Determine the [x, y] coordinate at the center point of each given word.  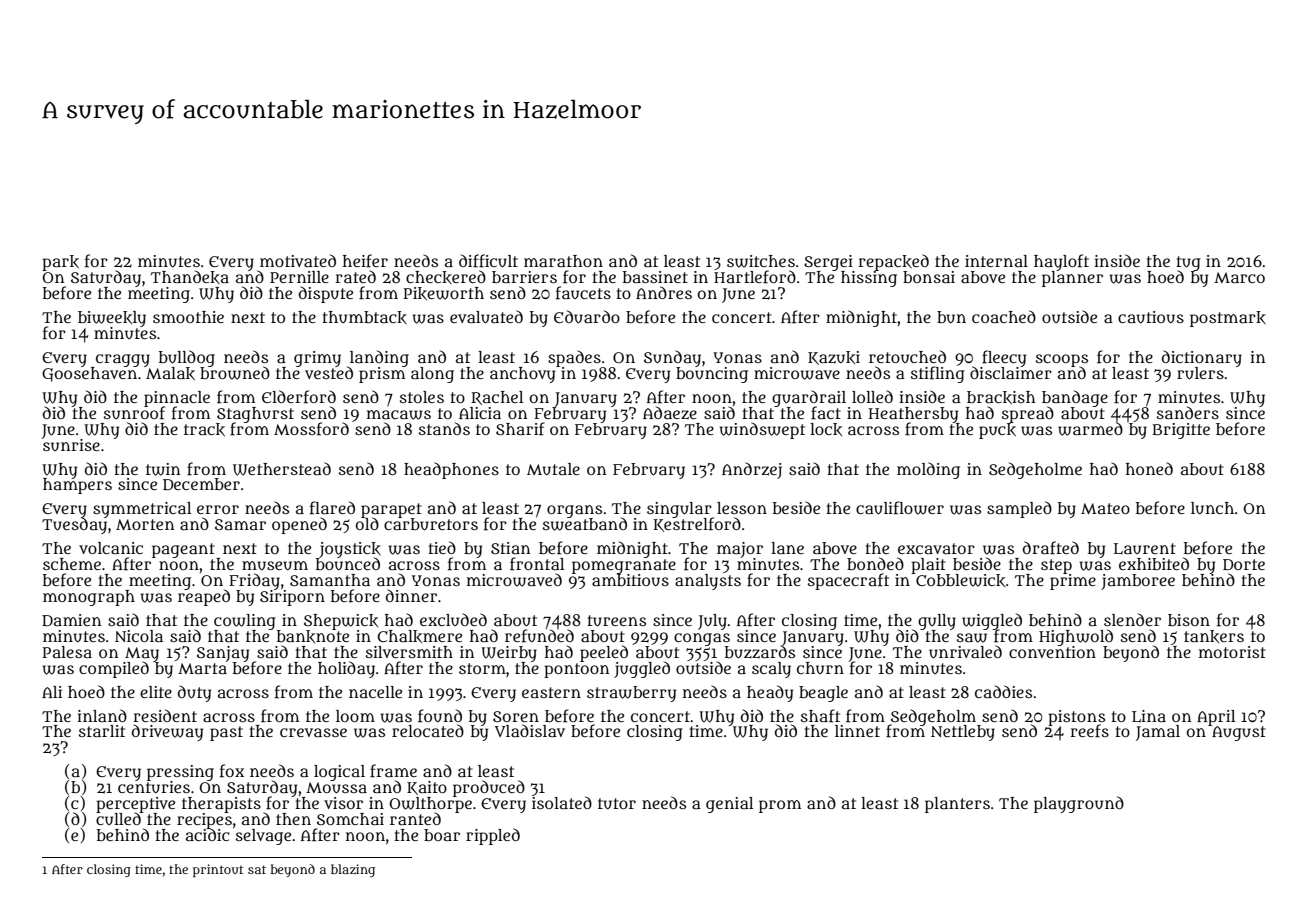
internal [996, 261]
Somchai [350, 819]
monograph [89, 598]
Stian [511, 548]
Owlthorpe [430, 805]
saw [972, 638]
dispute [326, 294]
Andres [664, 292]
